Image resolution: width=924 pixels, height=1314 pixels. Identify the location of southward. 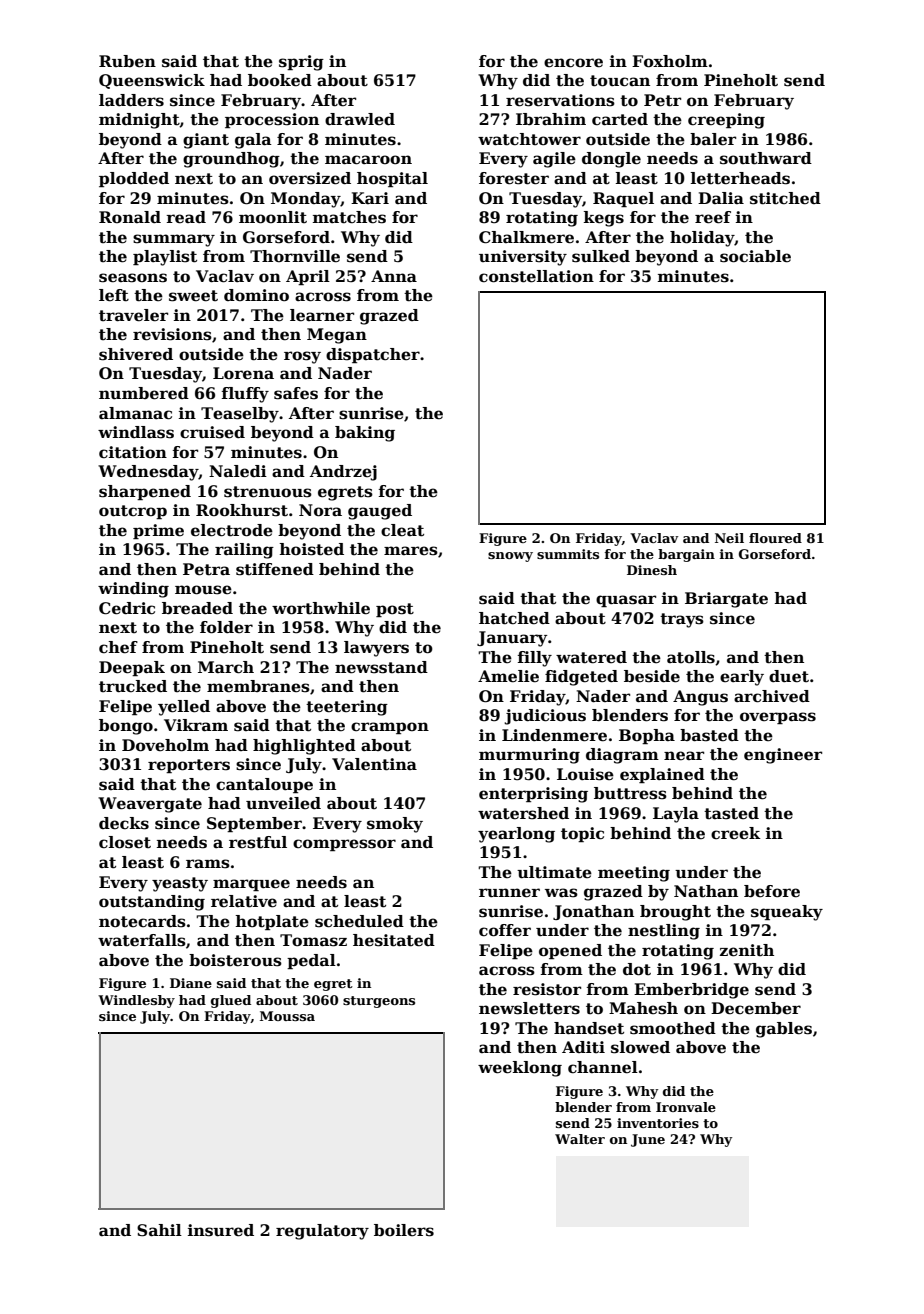
(766, 158).
